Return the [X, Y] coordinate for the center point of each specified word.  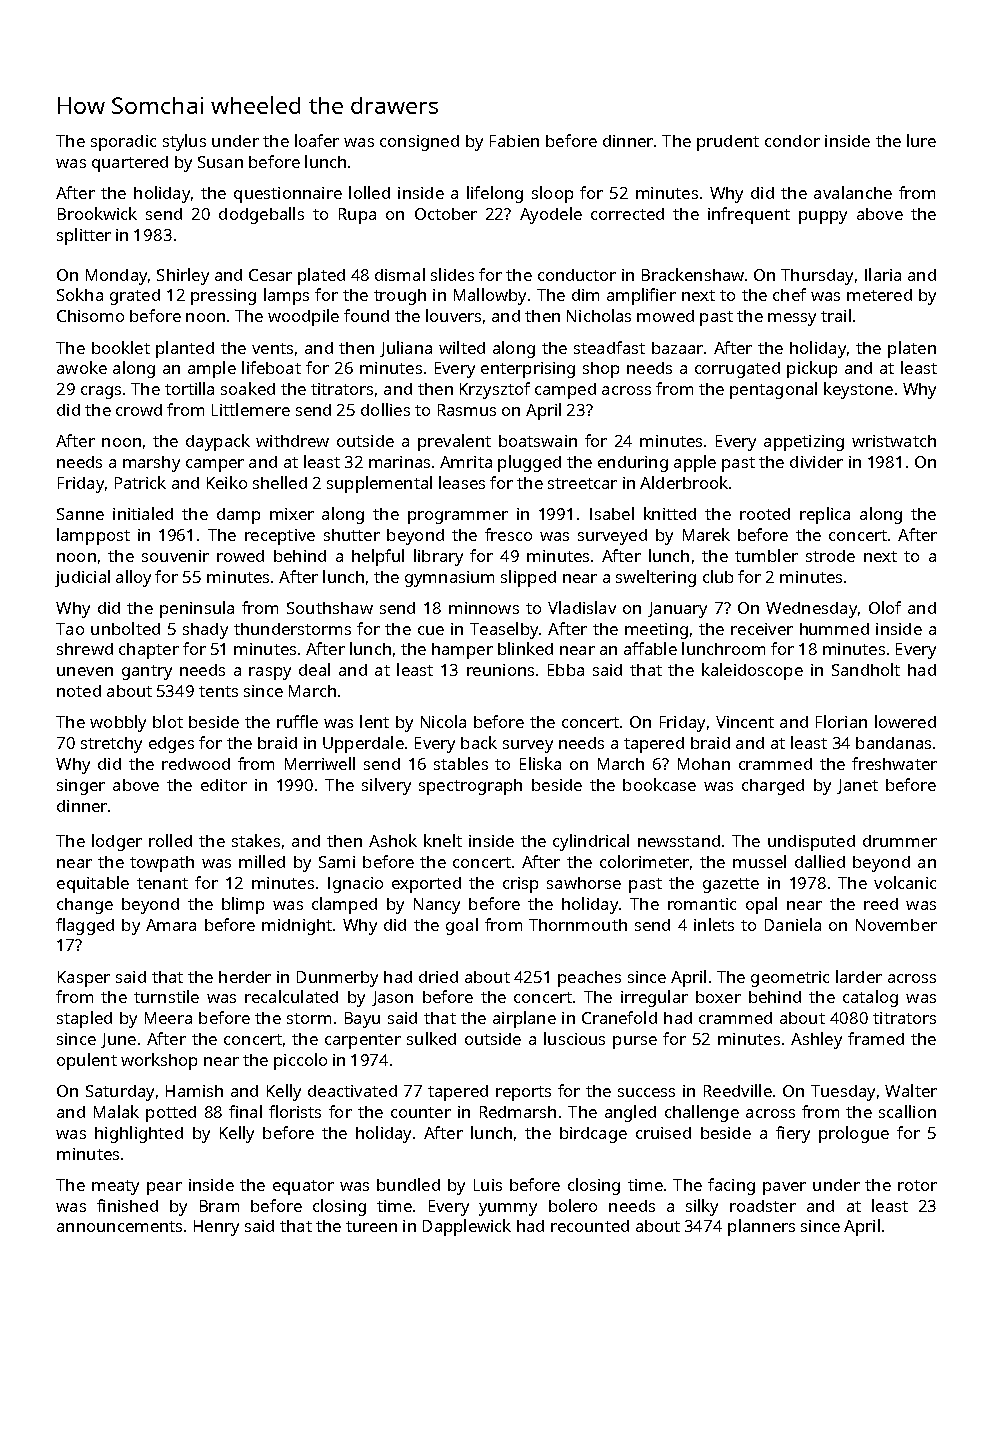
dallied [820, 861]
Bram [219, 1206]
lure [921, 140]
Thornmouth [578, 925]
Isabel [612, 513]
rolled [170, 840]
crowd [139, 410]
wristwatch [894, 441]
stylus [184, 142]
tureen [371, 1226]
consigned [419, 143]
